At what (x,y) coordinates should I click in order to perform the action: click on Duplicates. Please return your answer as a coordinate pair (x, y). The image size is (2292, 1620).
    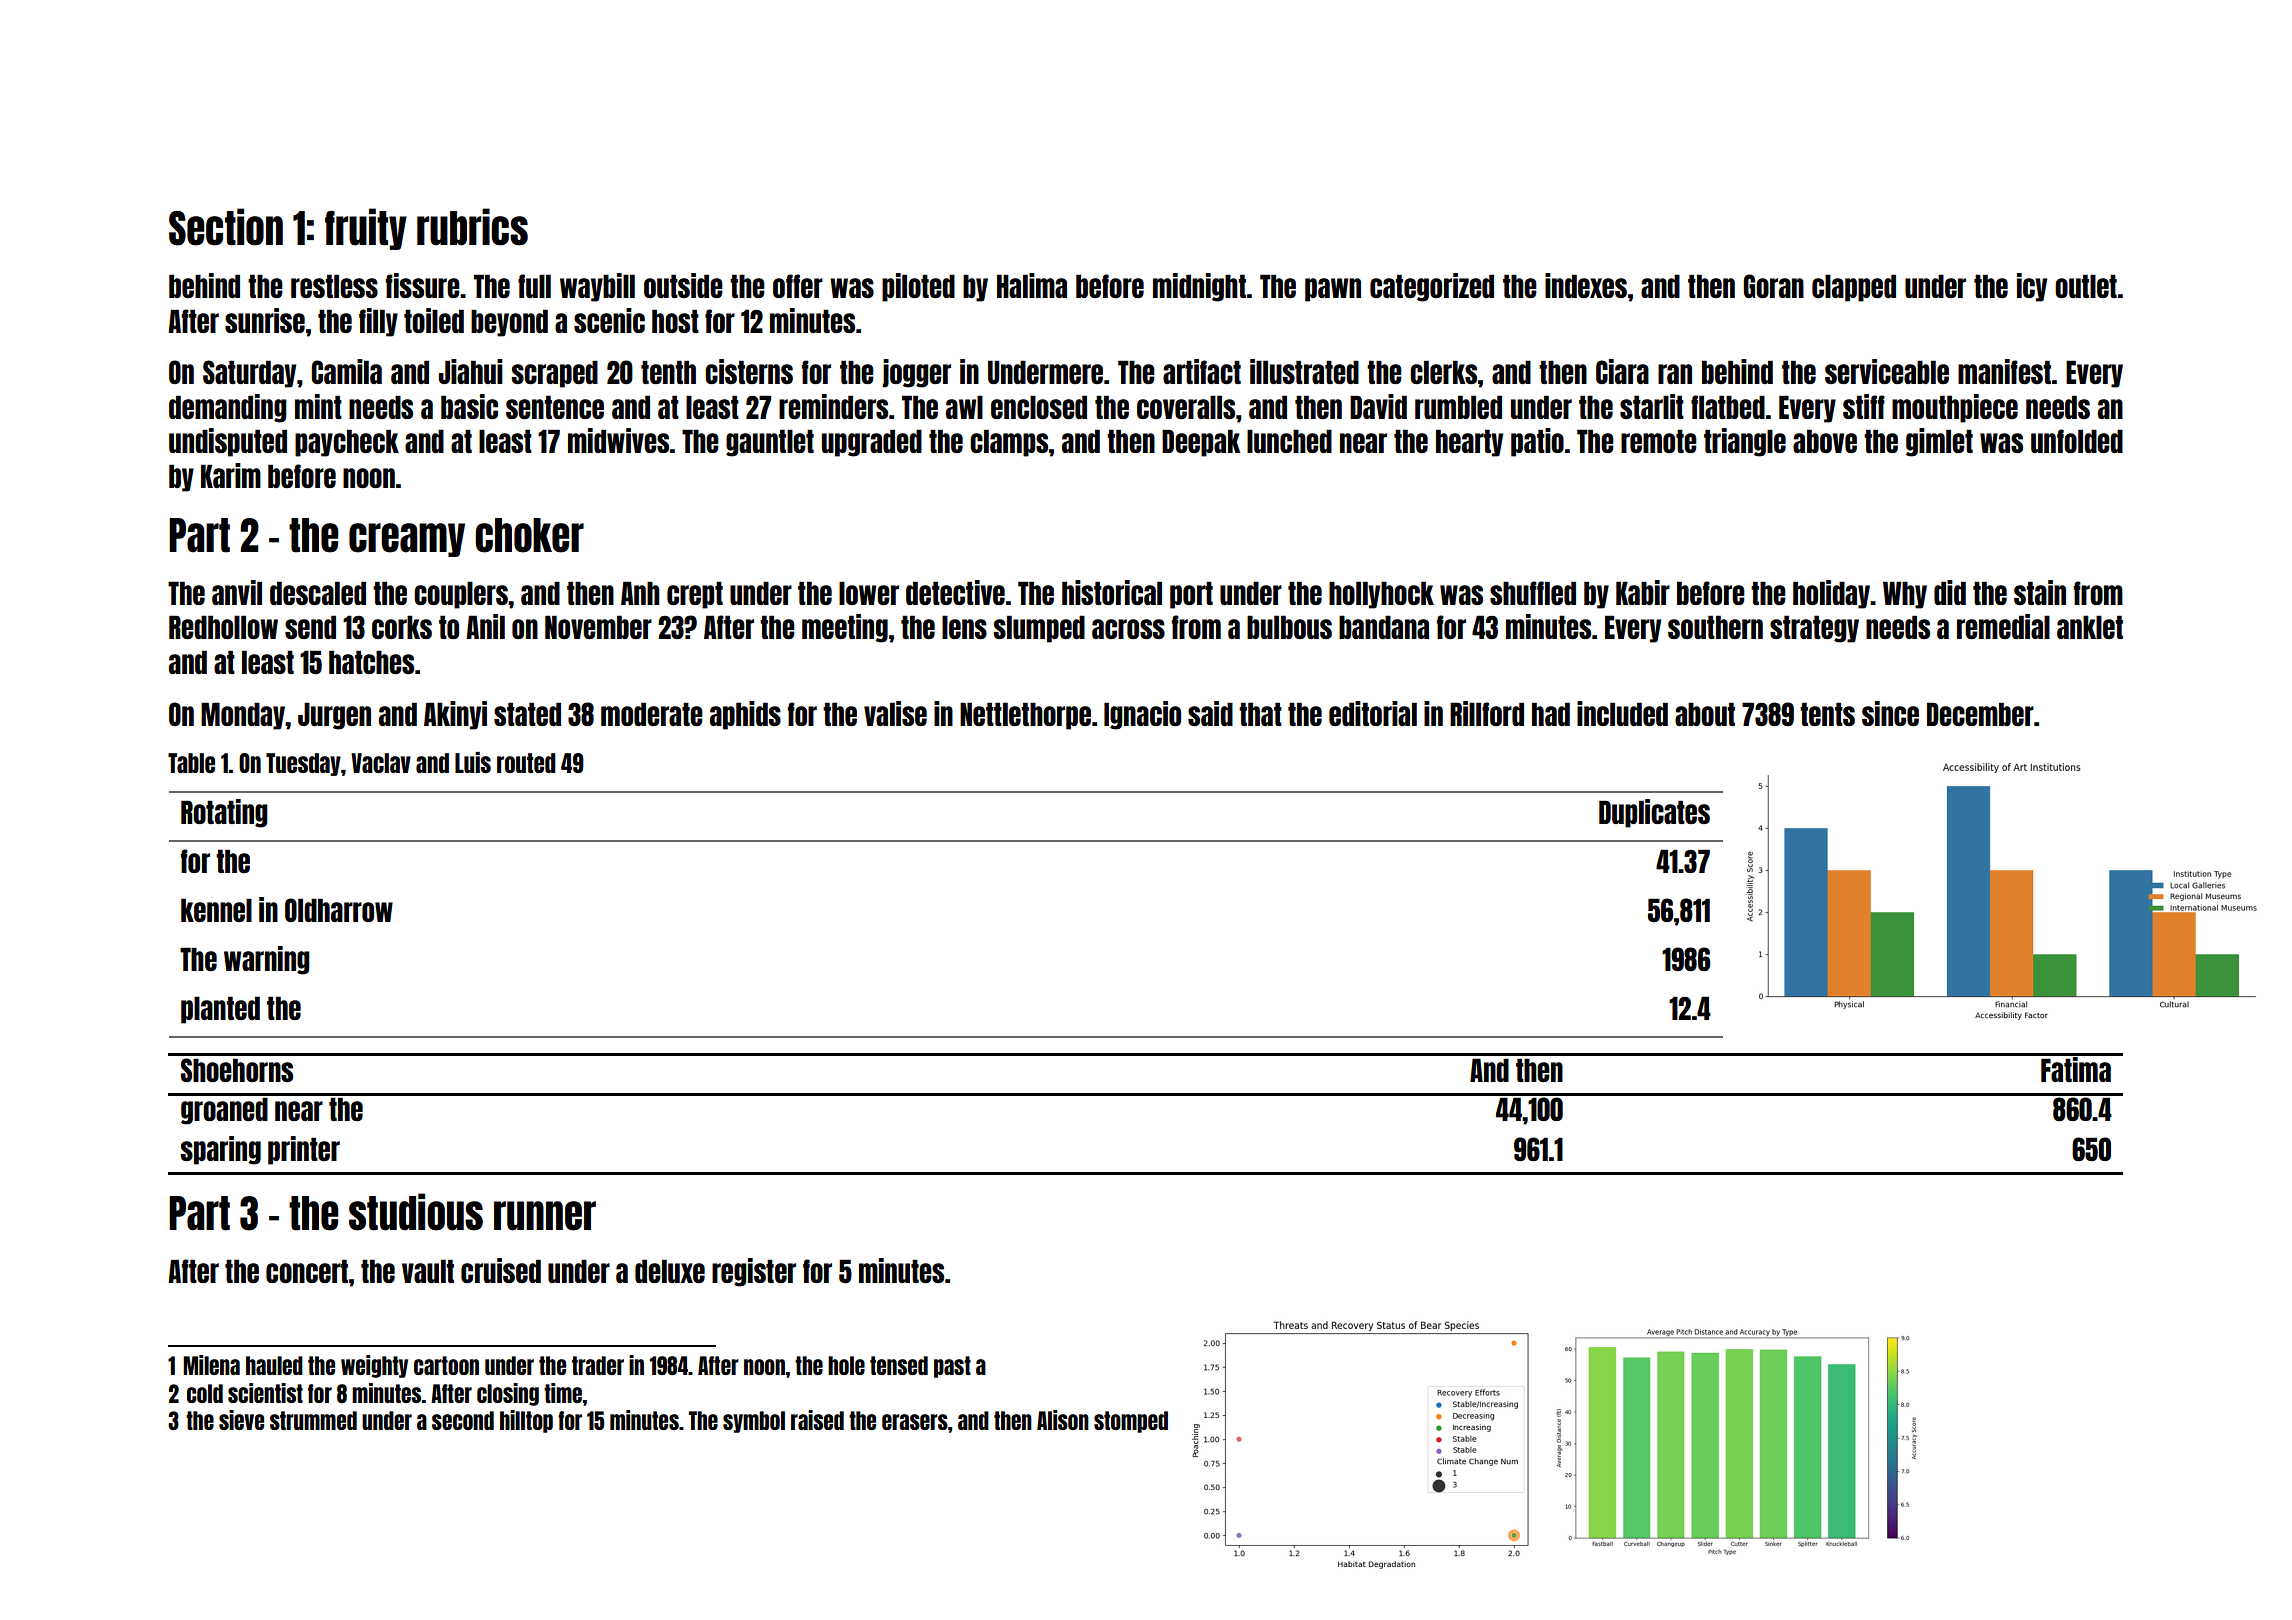
    Looking at the image, I should click on (1654, 813).
